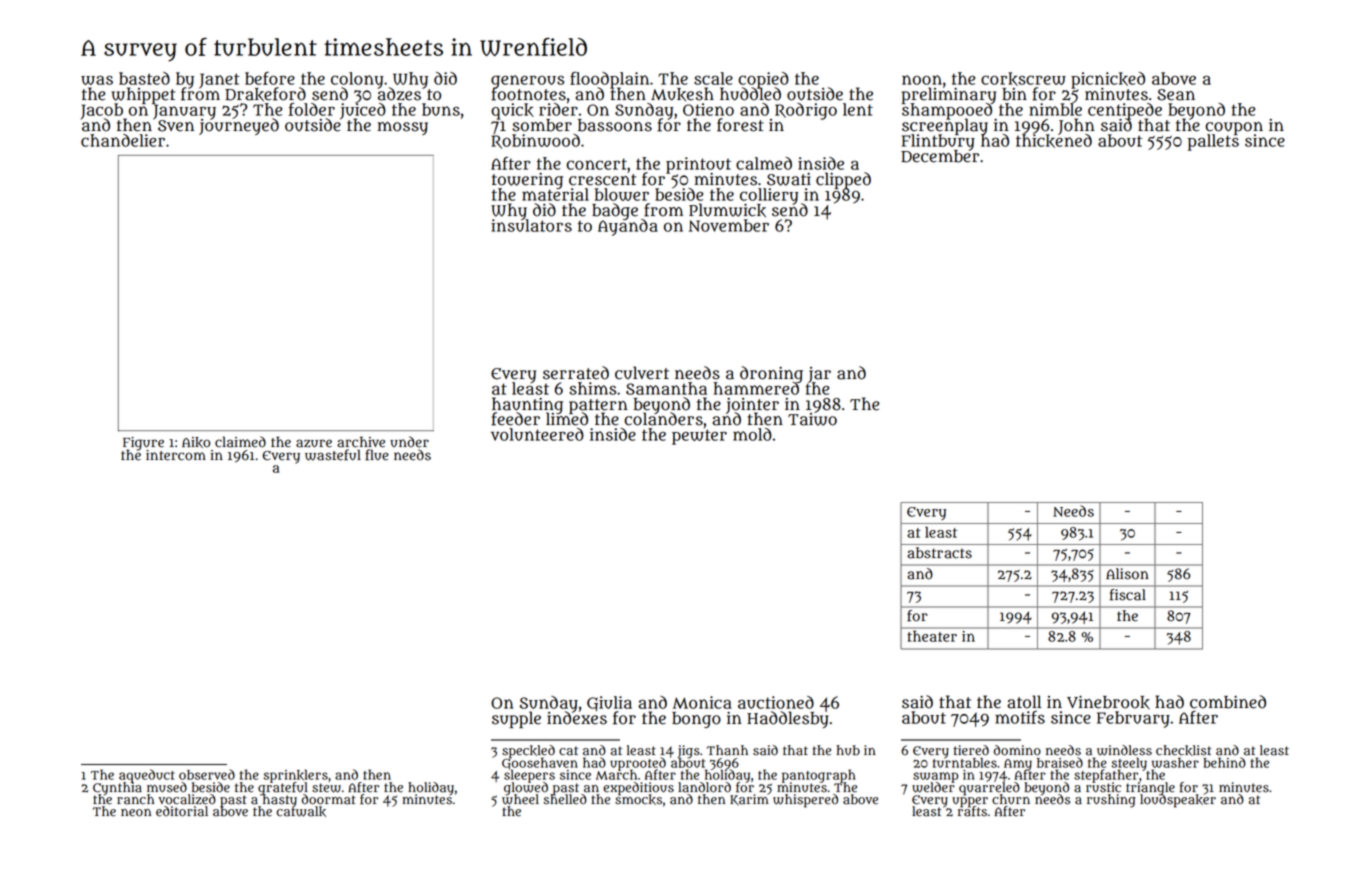  What do you see at coordinates (1108, 80) in the document?
I see `picnicked` at bounding box center [1108, 80].
